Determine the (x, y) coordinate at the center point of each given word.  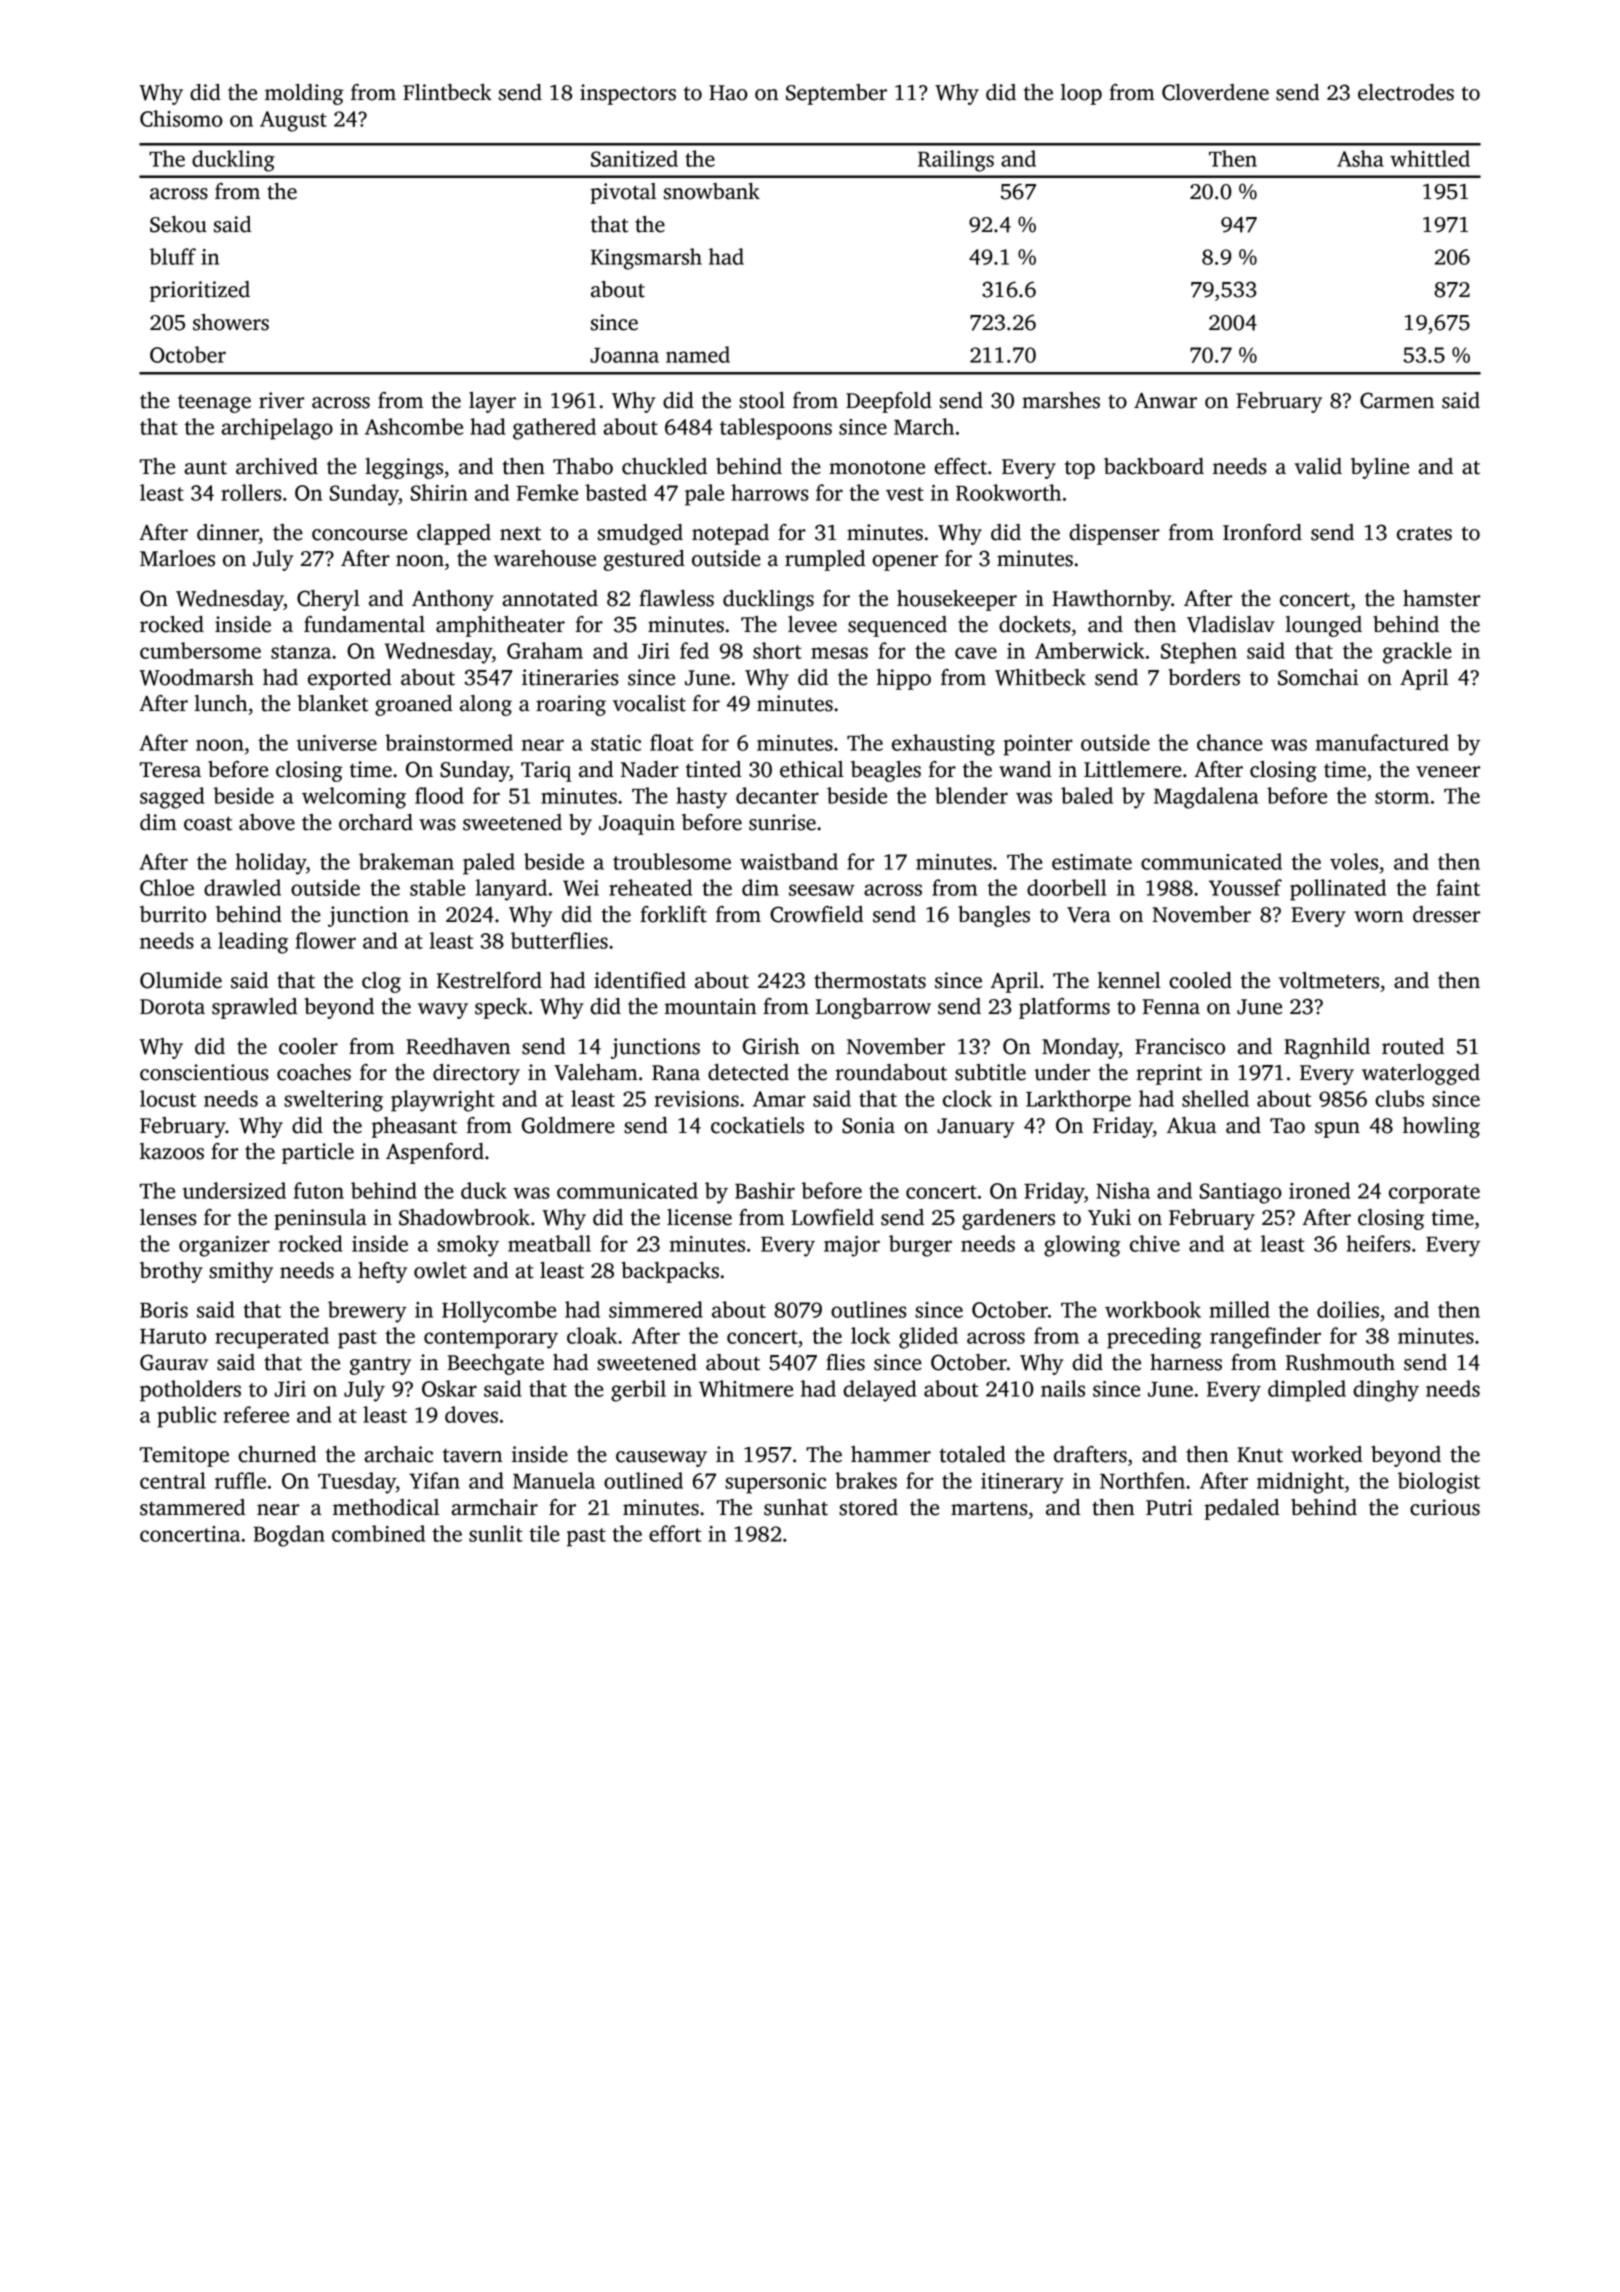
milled (1240, 1309)
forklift (673, 914)
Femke (547, 492)
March (924, 426)
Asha (1360, 158)
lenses (168, 1217)
